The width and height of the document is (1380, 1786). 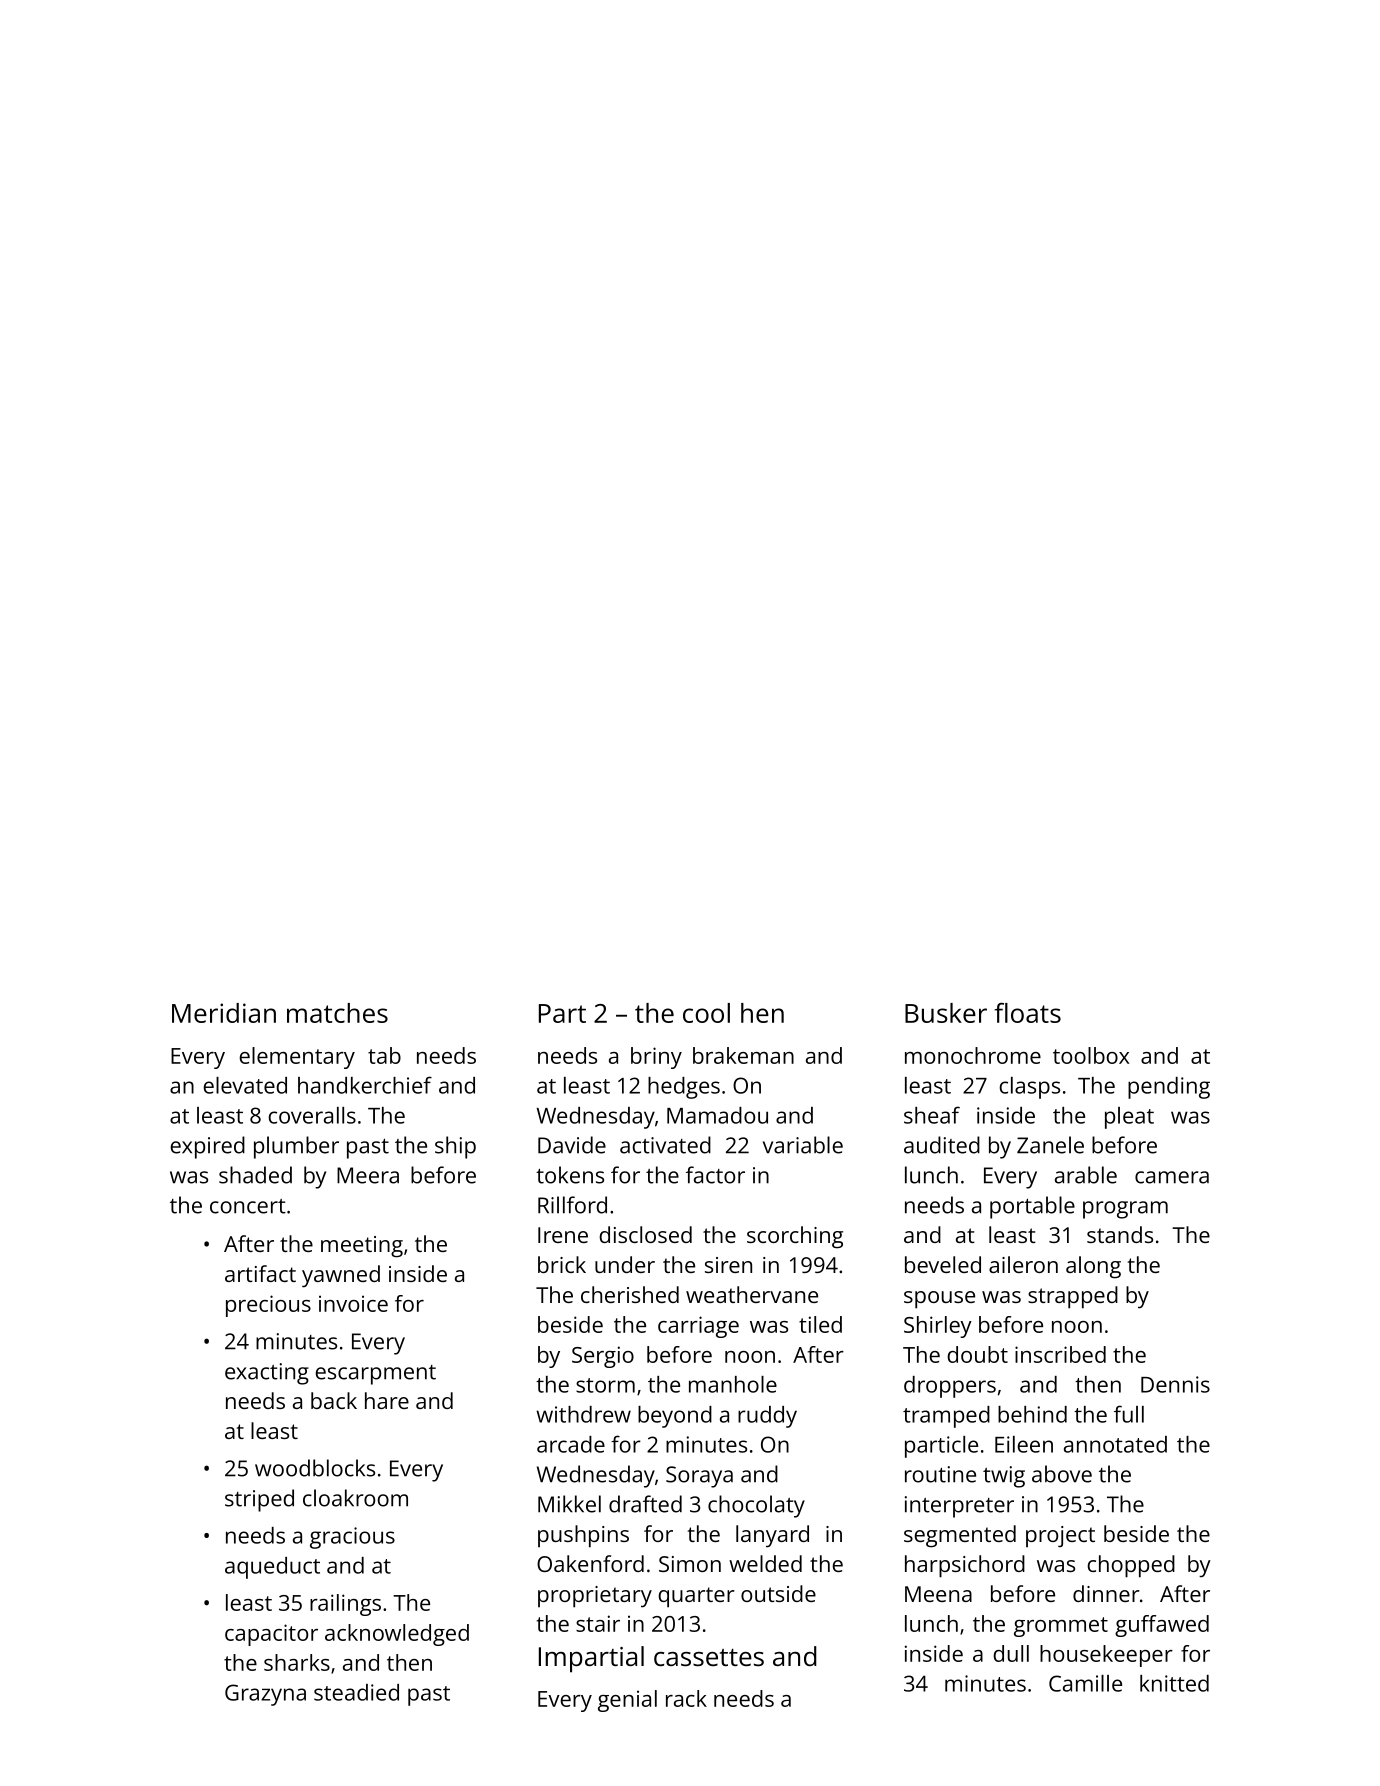 What do you see at coordinates (1129, 1118) in the document?
I see `pleat` at bounding box center [1129, 1118].
